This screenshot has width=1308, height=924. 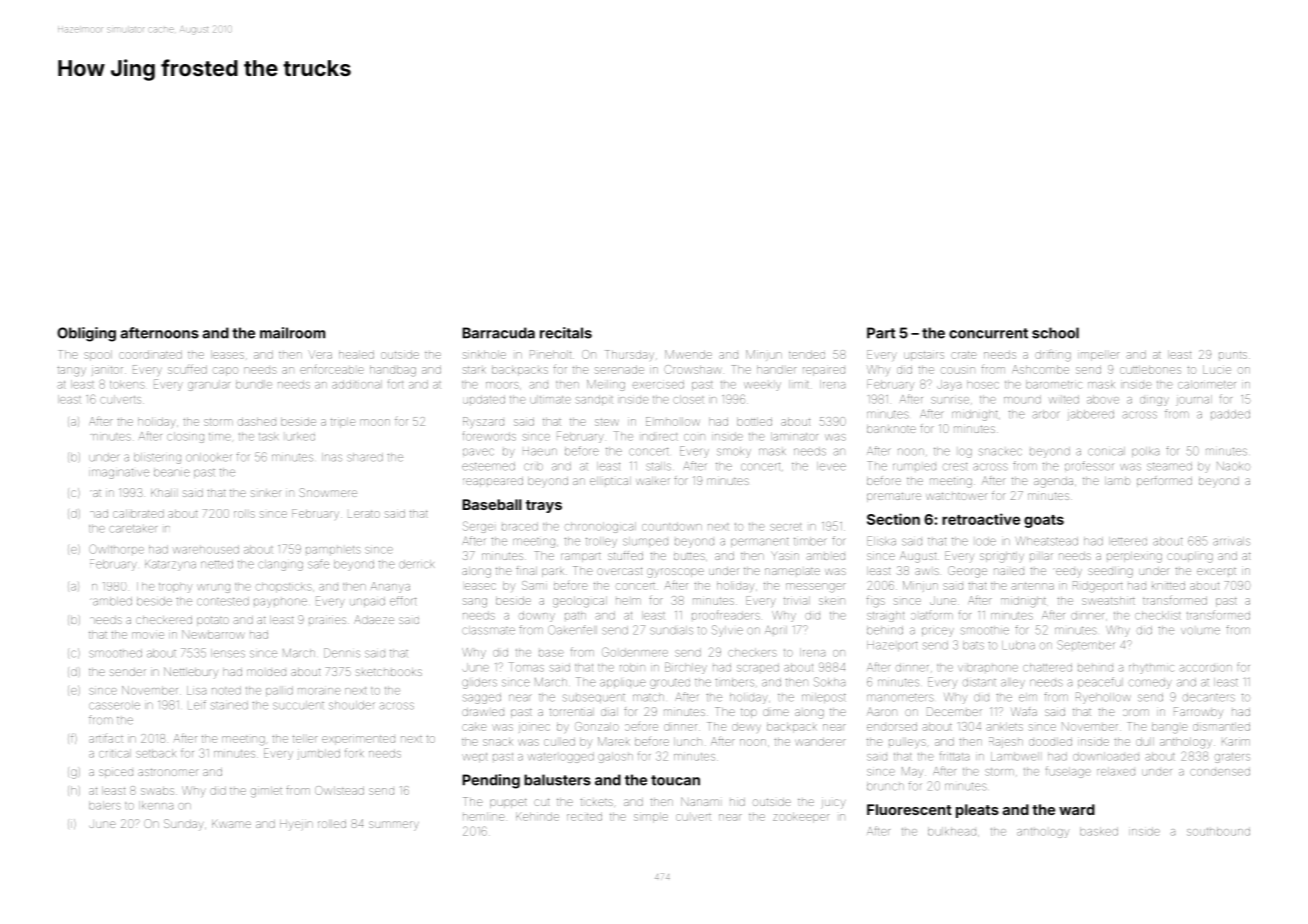 I want to click on smoothed, so click(x=115, y=653).
